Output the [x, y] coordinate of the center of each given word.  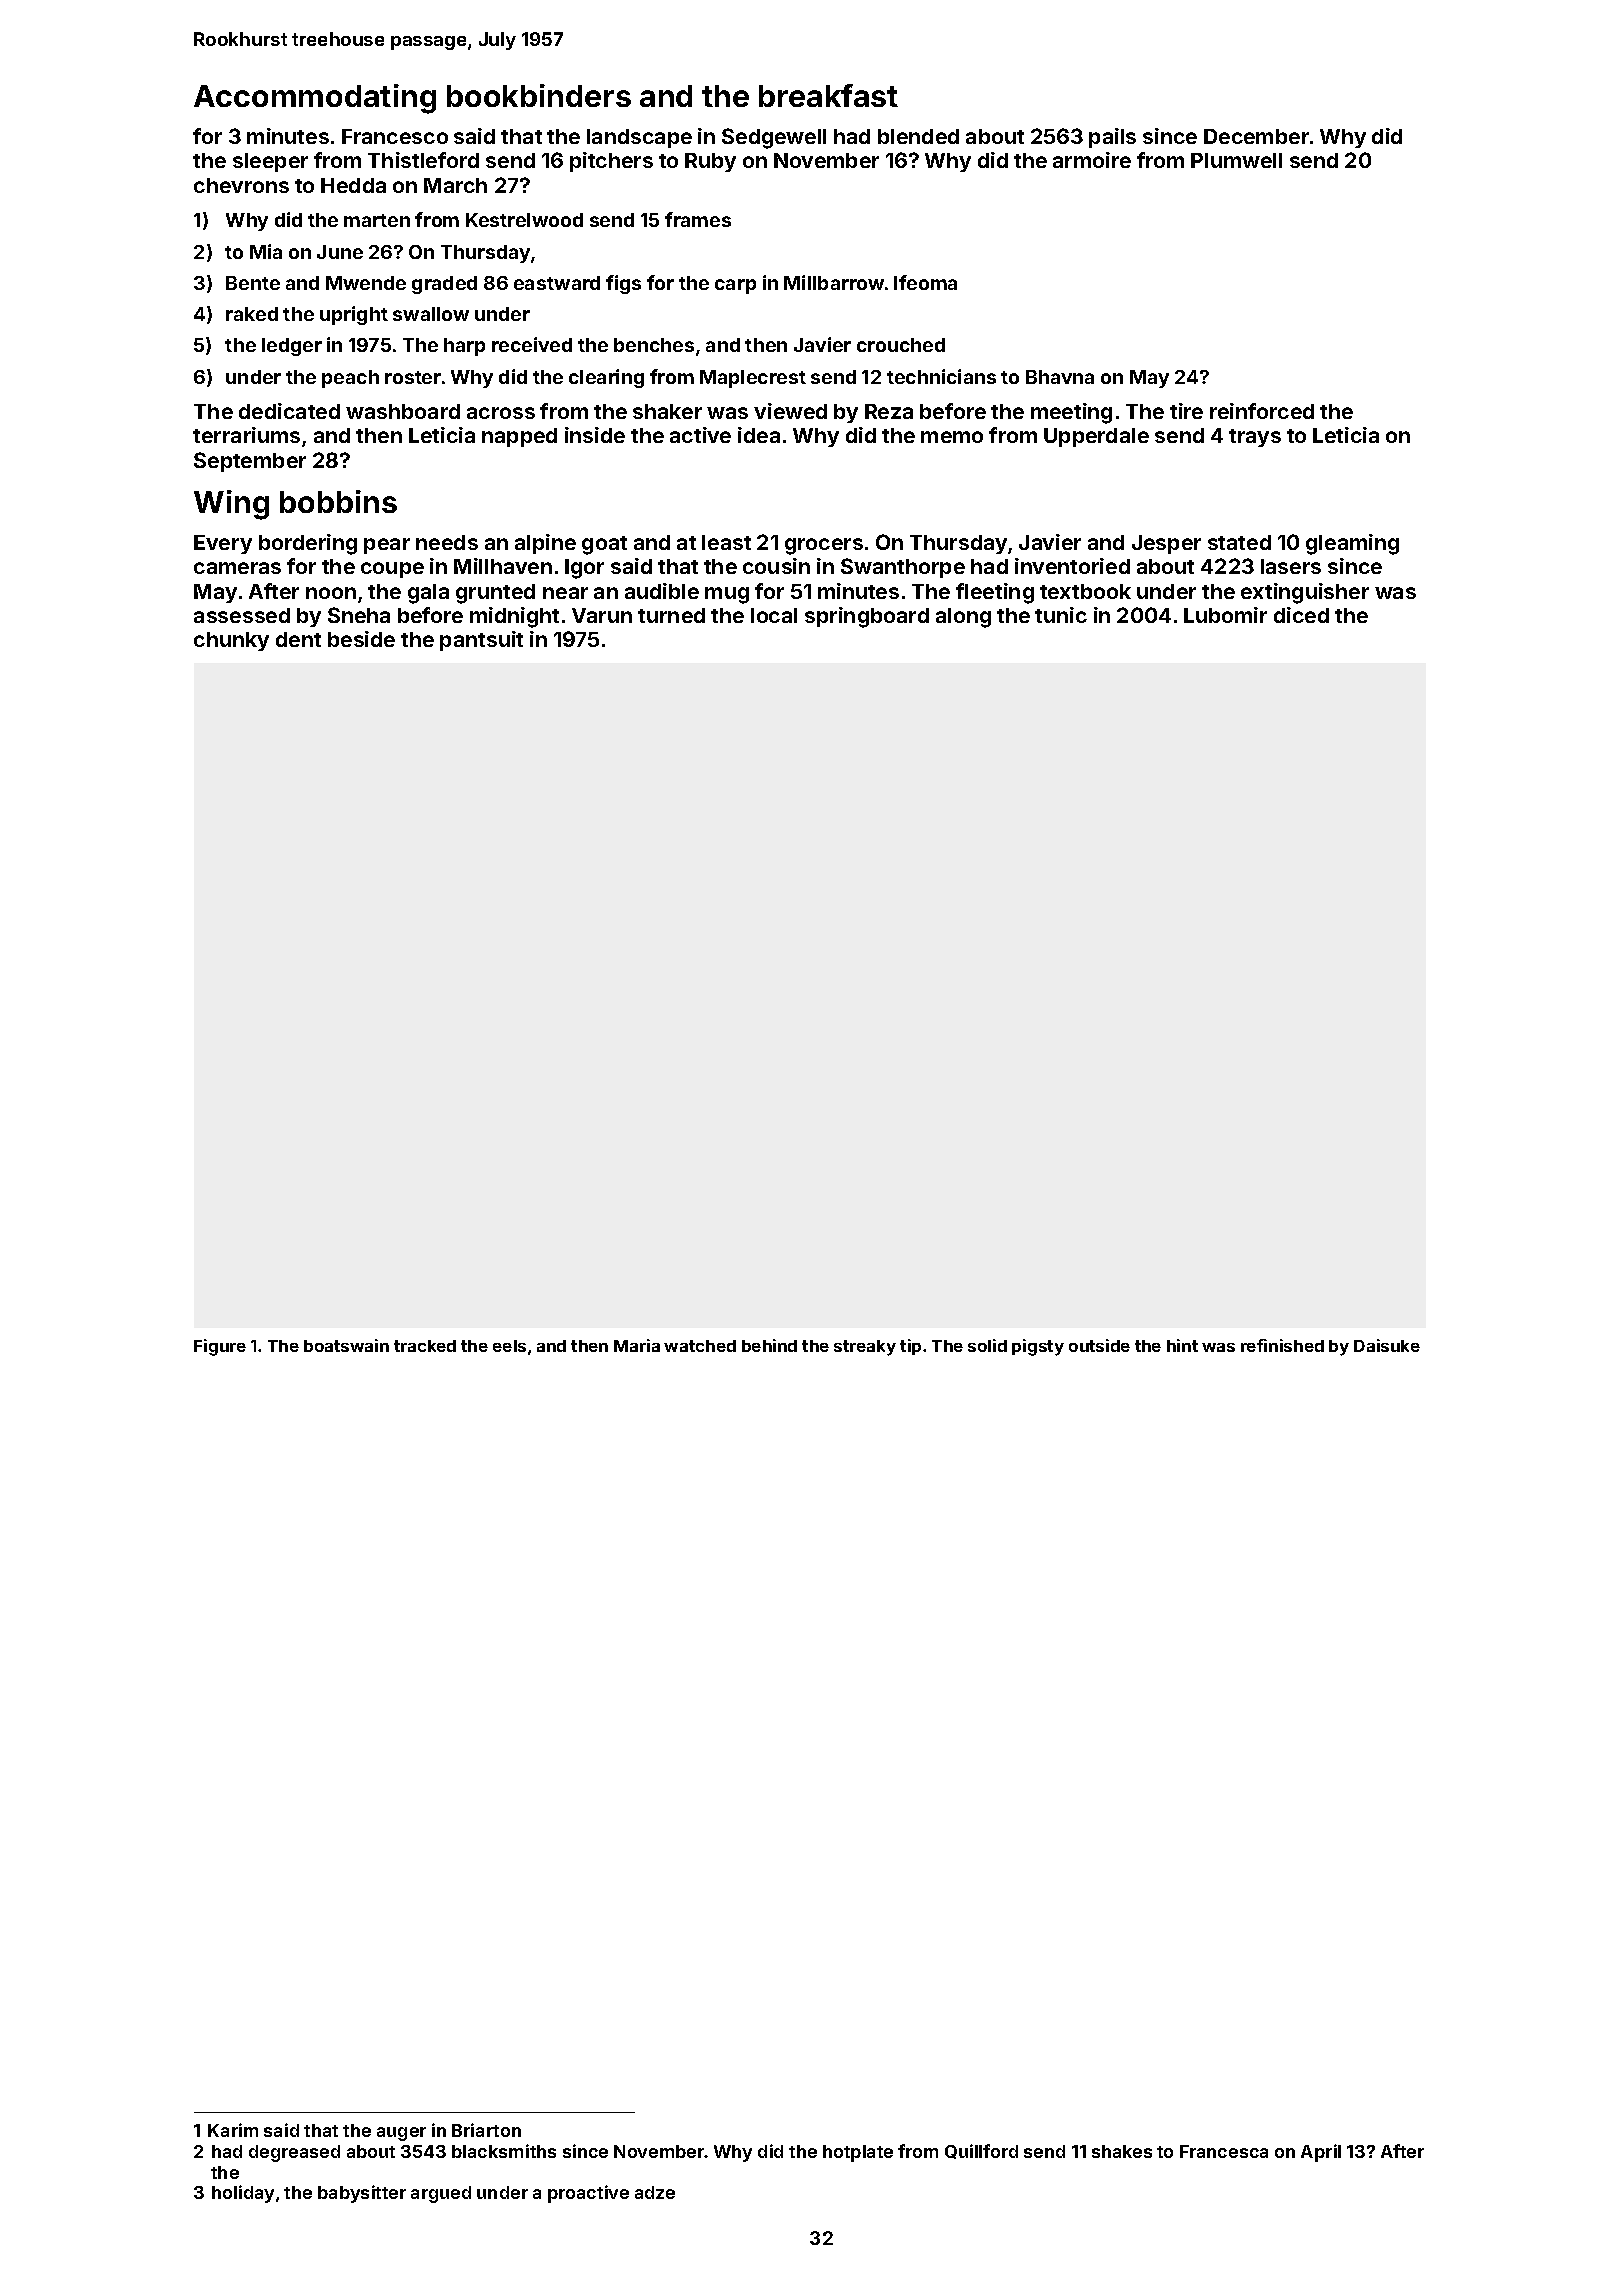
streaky [865, 1348]
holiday [243, 2194]
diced [1301, 615]
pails [1112, 138]
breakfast [828, 95]
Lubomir [1225, 615]
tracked [425, 1346]
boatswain [346, 1345]
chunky [231, 641]
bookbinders [539, 95]
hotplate [858, 2153]
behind [769, 1345]
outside [1099, 1345]
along [963, 618]
